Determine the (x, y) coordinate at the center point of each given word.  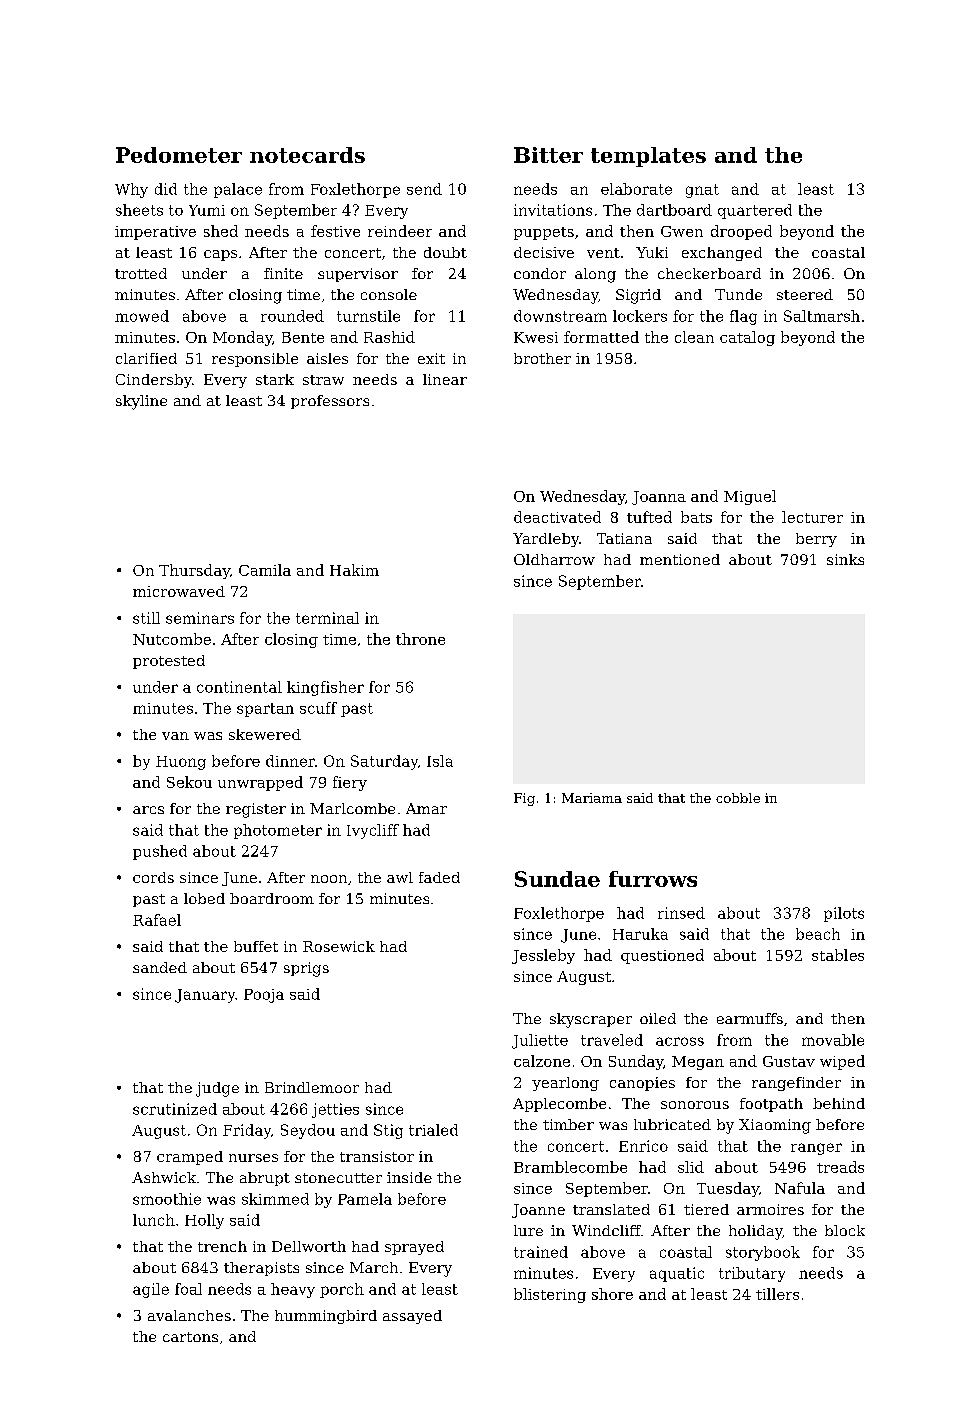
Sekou (189, 782)
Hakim (354, 570)
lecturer (812, 517)
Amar (426, 808)
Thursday (194, 571)
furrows (653, 879)
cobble (738, 798)
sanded (160, 967)
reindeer (400, 231)
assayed (412, 1317)
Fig (524, 799)
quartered (755, 211)
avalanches (189, 1315)
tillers (777, 1294)
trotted (141, 273)
